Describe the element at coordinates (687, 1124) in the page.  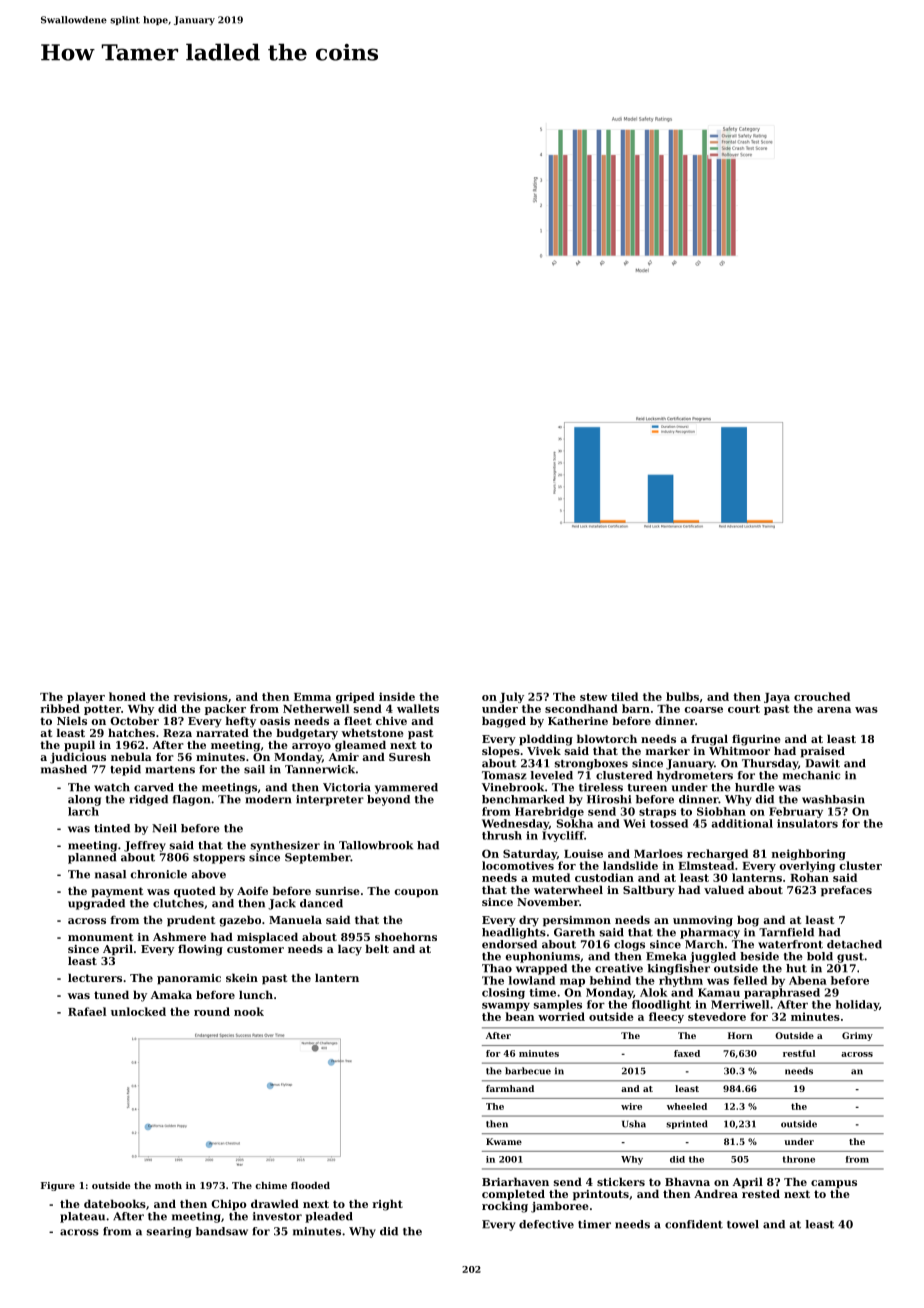
I see `sprinted` at that location.
